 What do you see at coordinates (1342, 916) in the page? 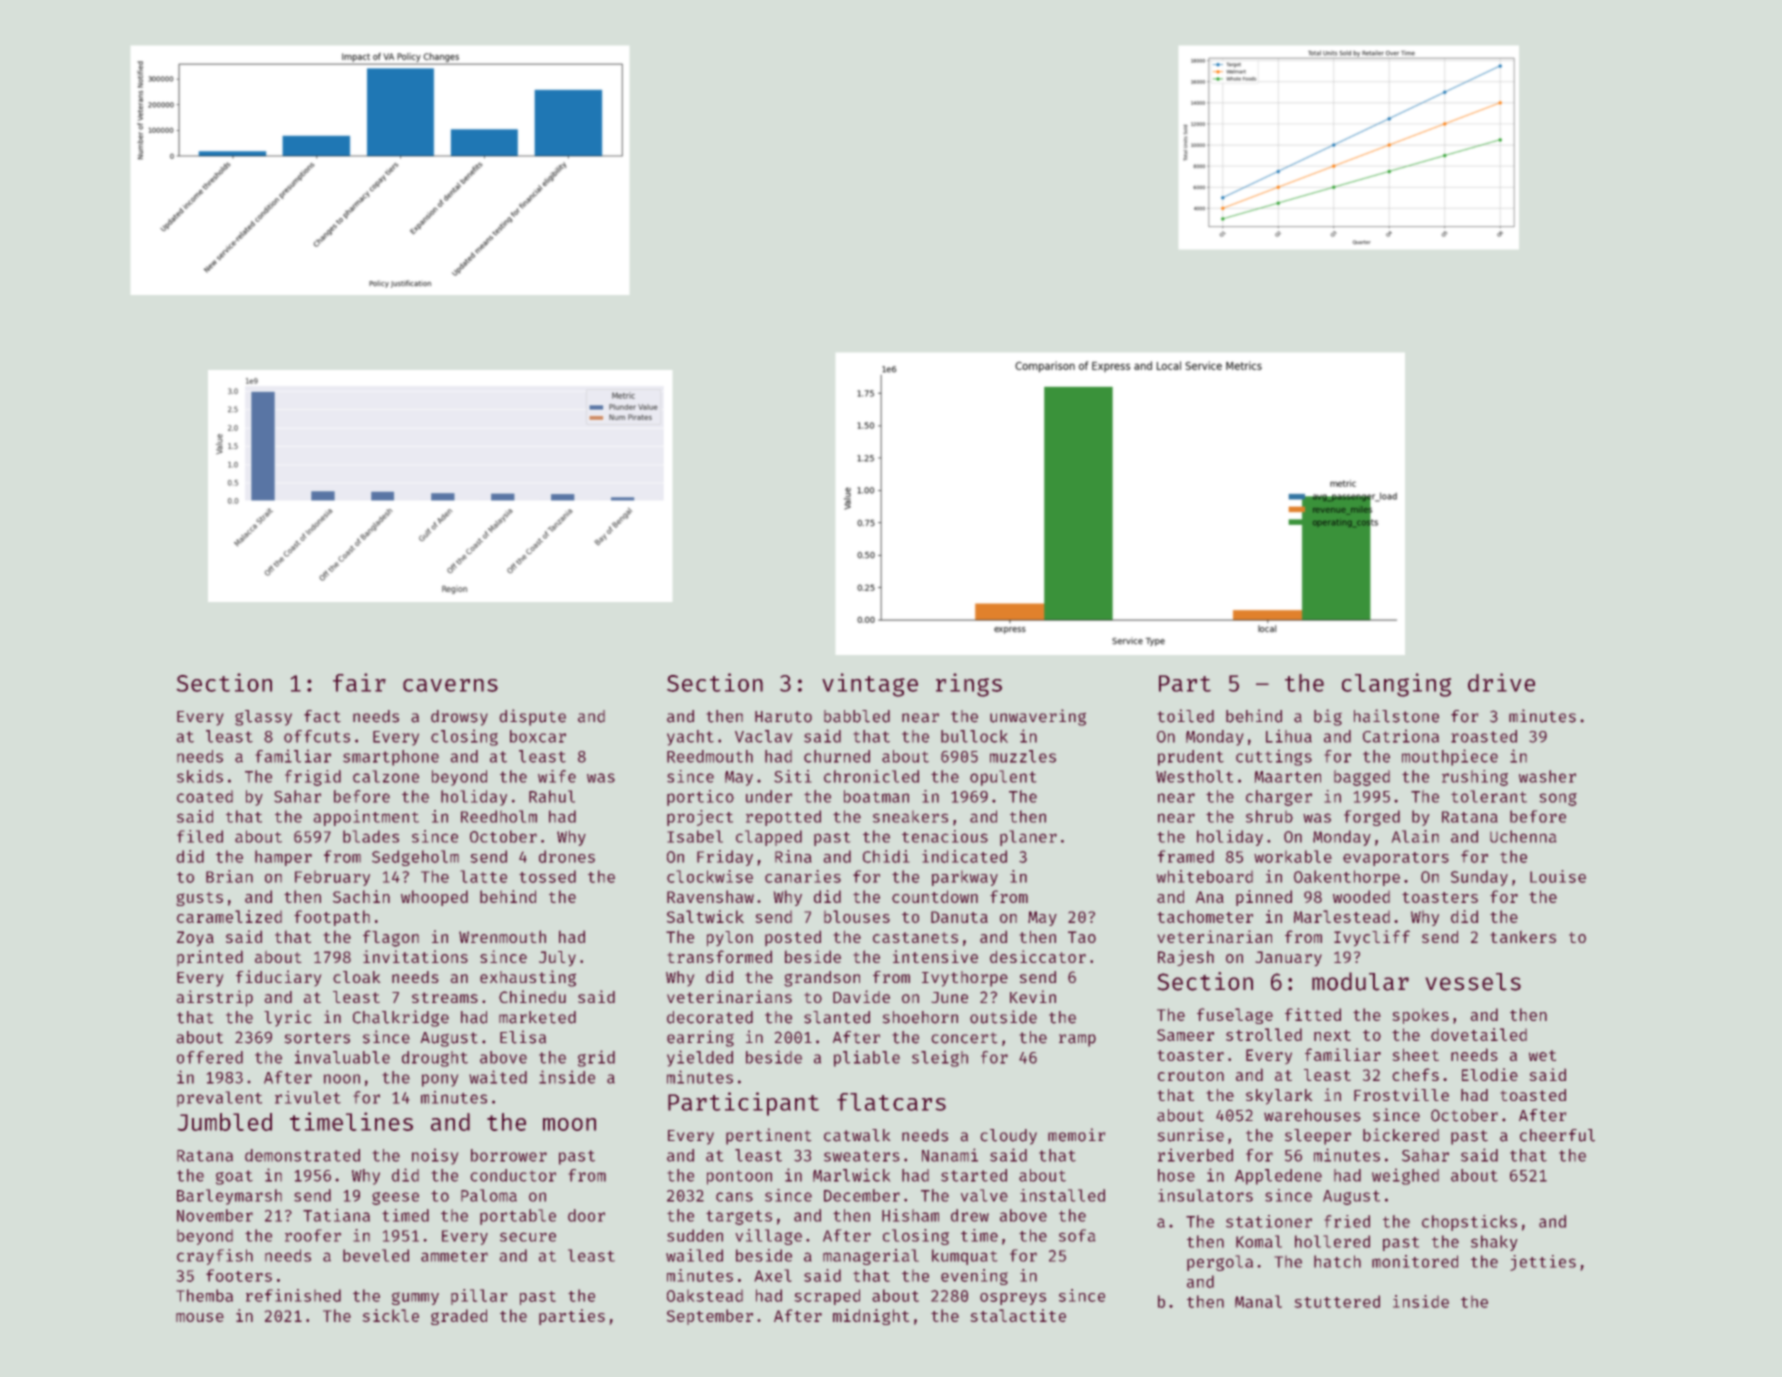
I see `Marlestead` at bounding box center [1342, 916].
